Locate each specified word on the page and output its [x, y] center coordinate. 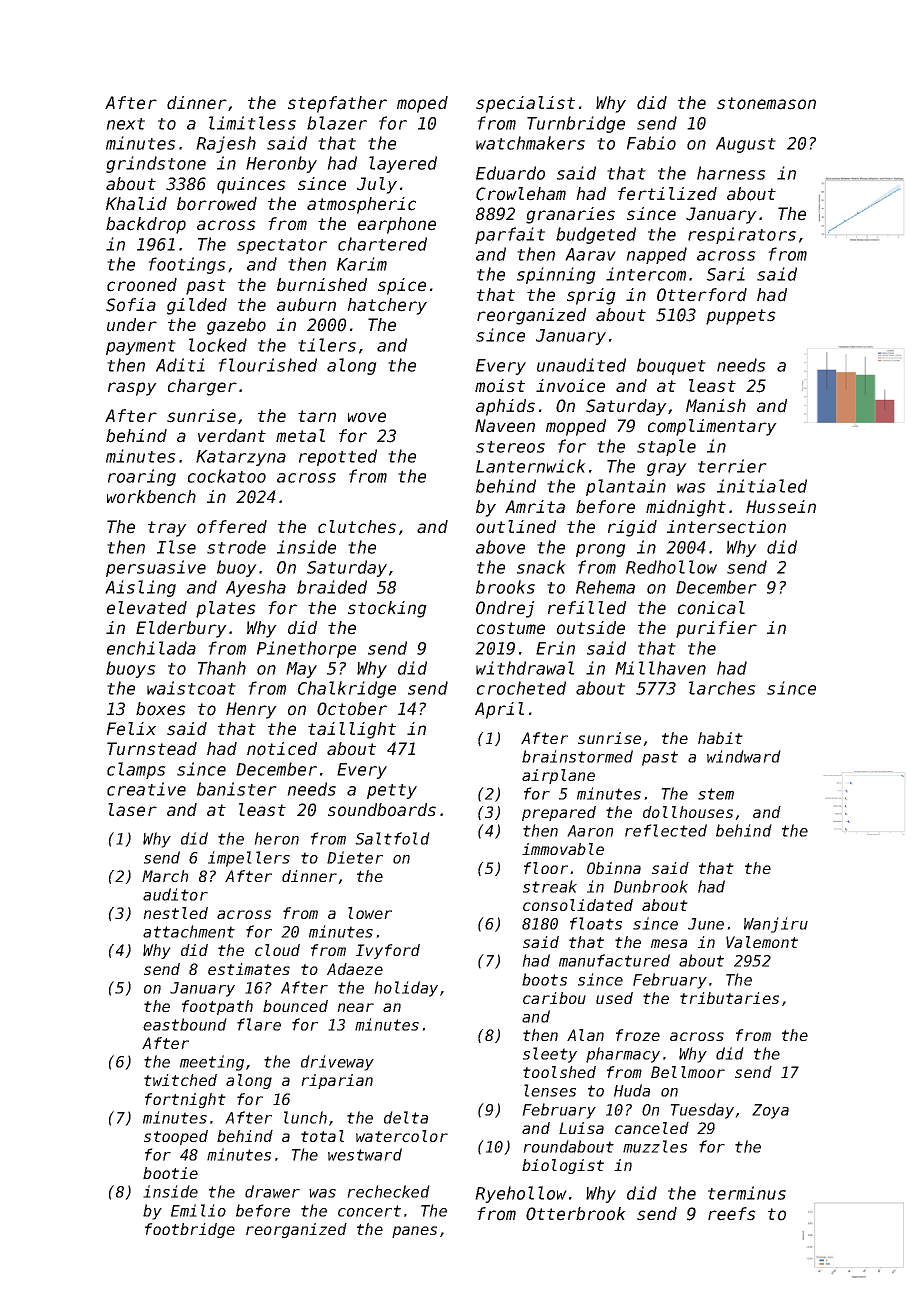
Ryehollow [521, 1194]
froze [638, 1035]
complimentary [712, 427]
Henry [251, 710]
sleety [550, 1055]
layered [403, 164]
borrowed [217, 204]
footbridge [190, 1230]
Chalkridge [347, 689]
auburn [306, 305]
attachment [189, 931]
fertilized [667, 194]
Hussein [781, 507]
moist [500, 386]
